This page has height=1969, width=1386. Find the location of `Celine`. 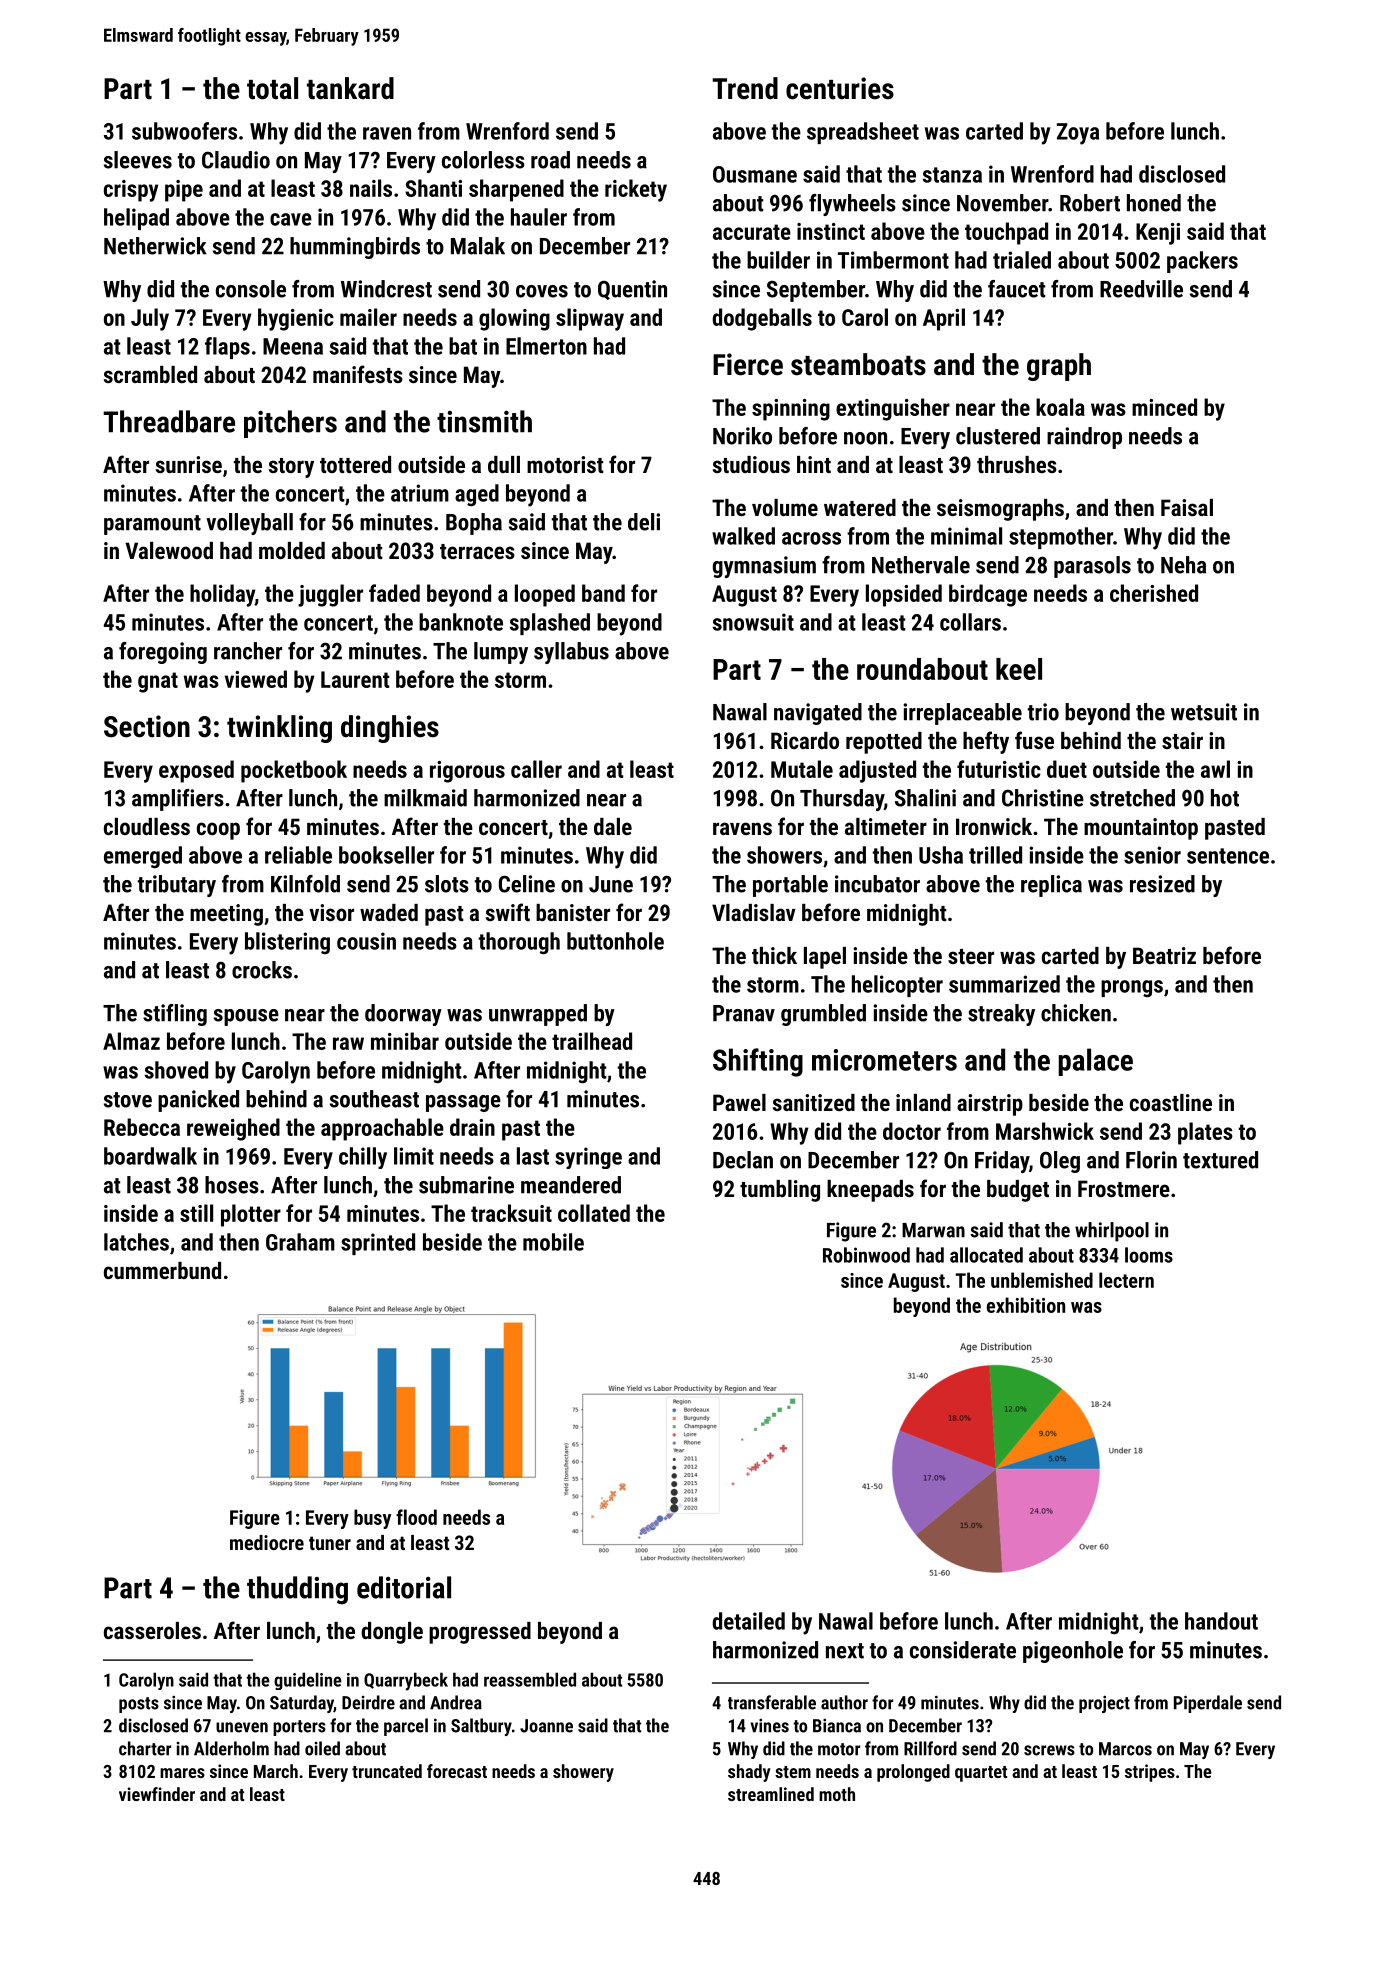

Celine is located at coordinates (527, 884).
